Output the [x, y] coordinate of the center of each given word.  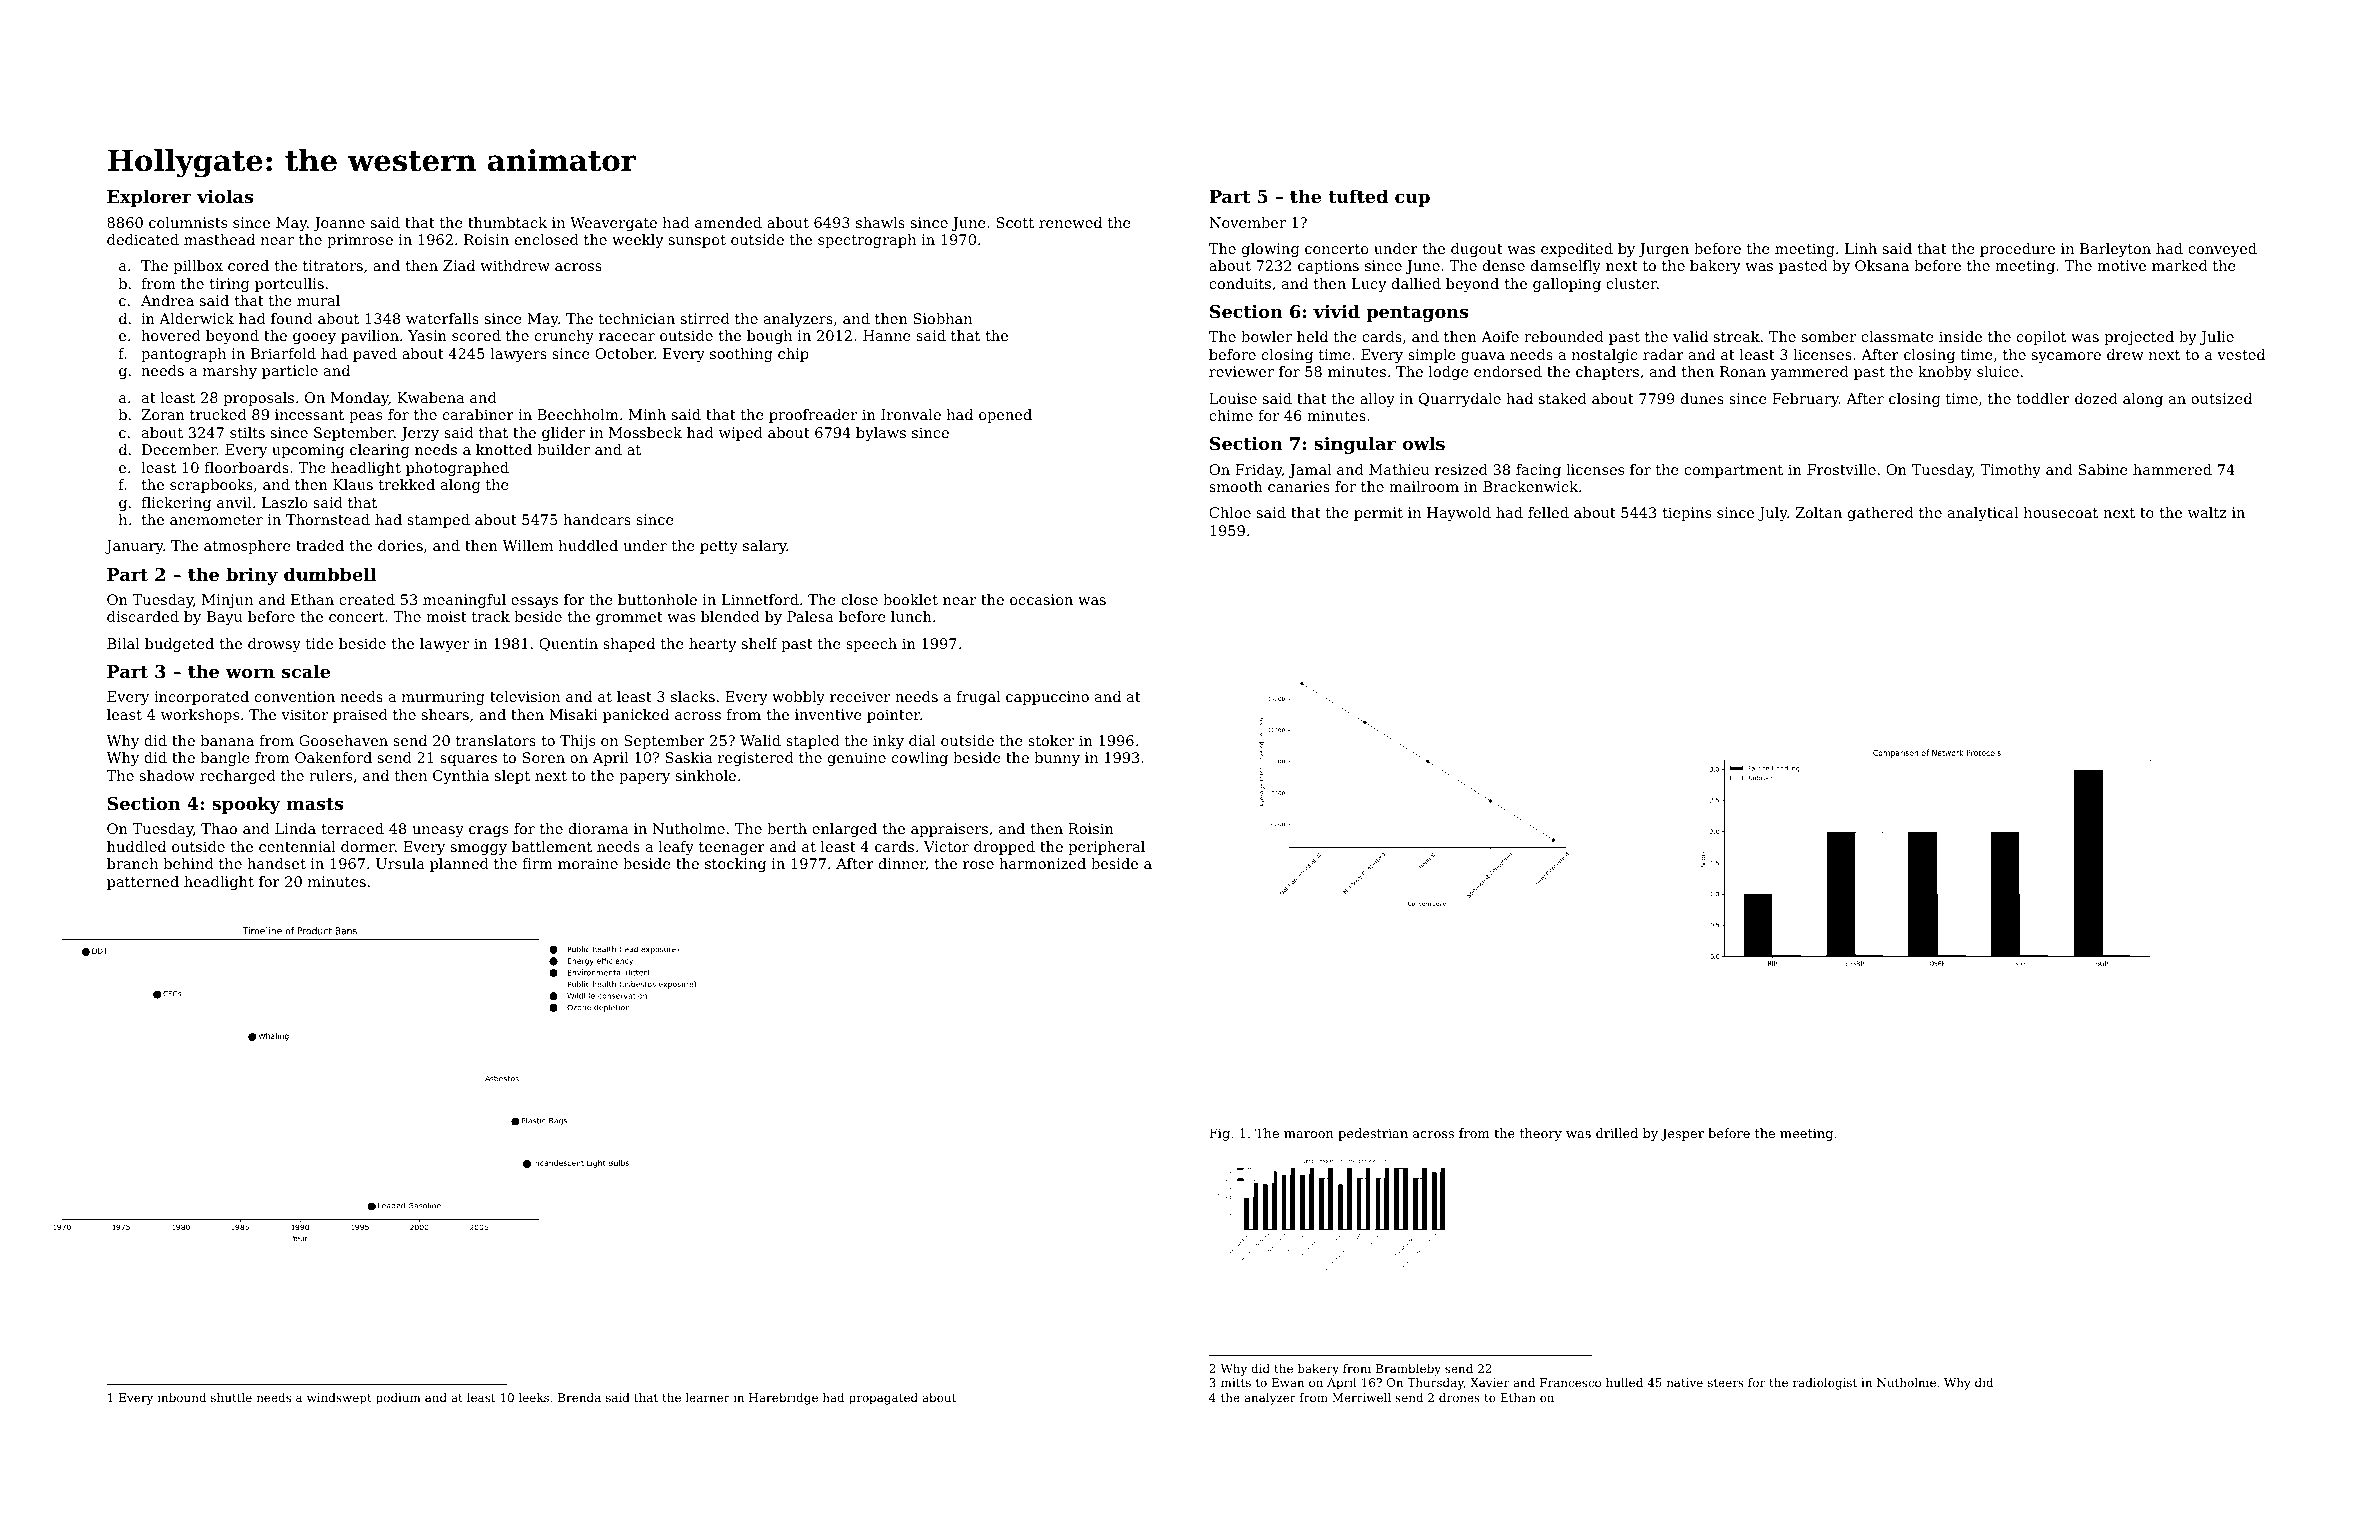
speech [871, 645]
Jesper [1682, 1134]
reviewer [1241, 371]
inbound [182, 1397]
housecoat [2061, 512]
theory [1540, 1134]
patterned [143, 883]
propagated [883, 1399]
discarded [143, 616]
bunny [1057, 759]
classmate [1897, 336]
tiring [229, 285]
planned [459, 865]
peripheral [1107, 848]
